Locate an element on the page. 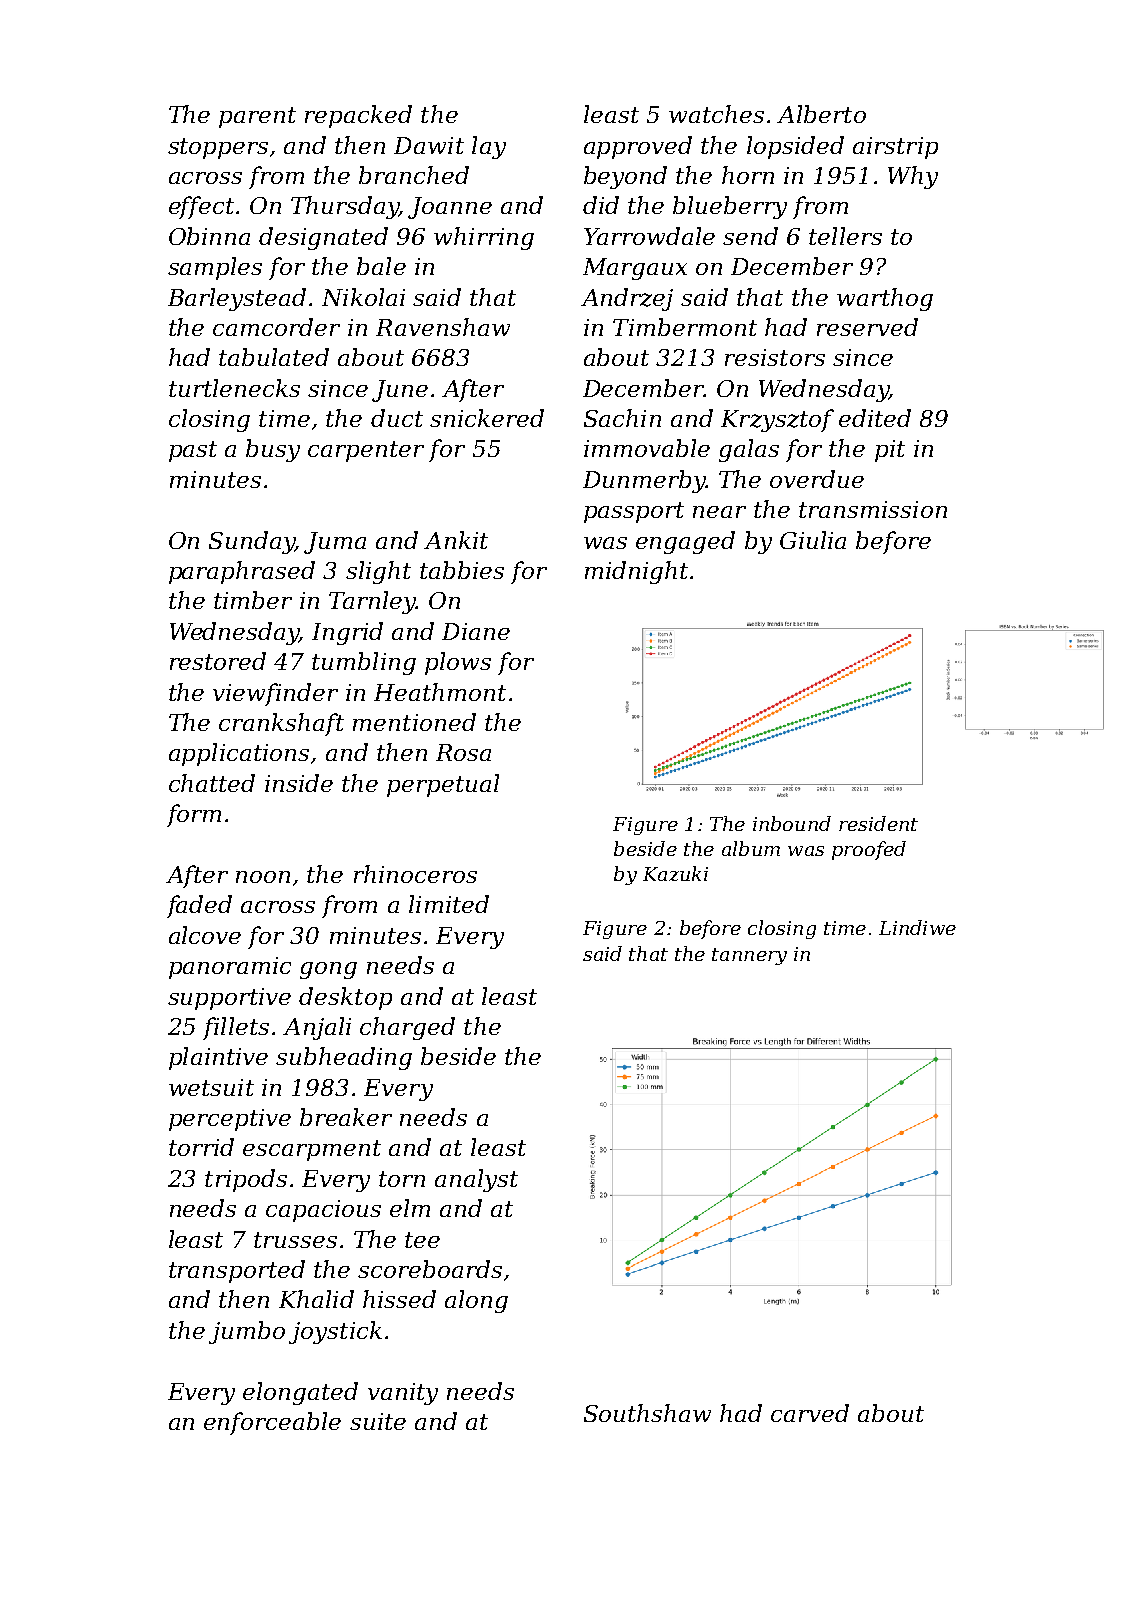 This page has height=1604, width=1129. airstrip is located at coordinates (895, 148).
